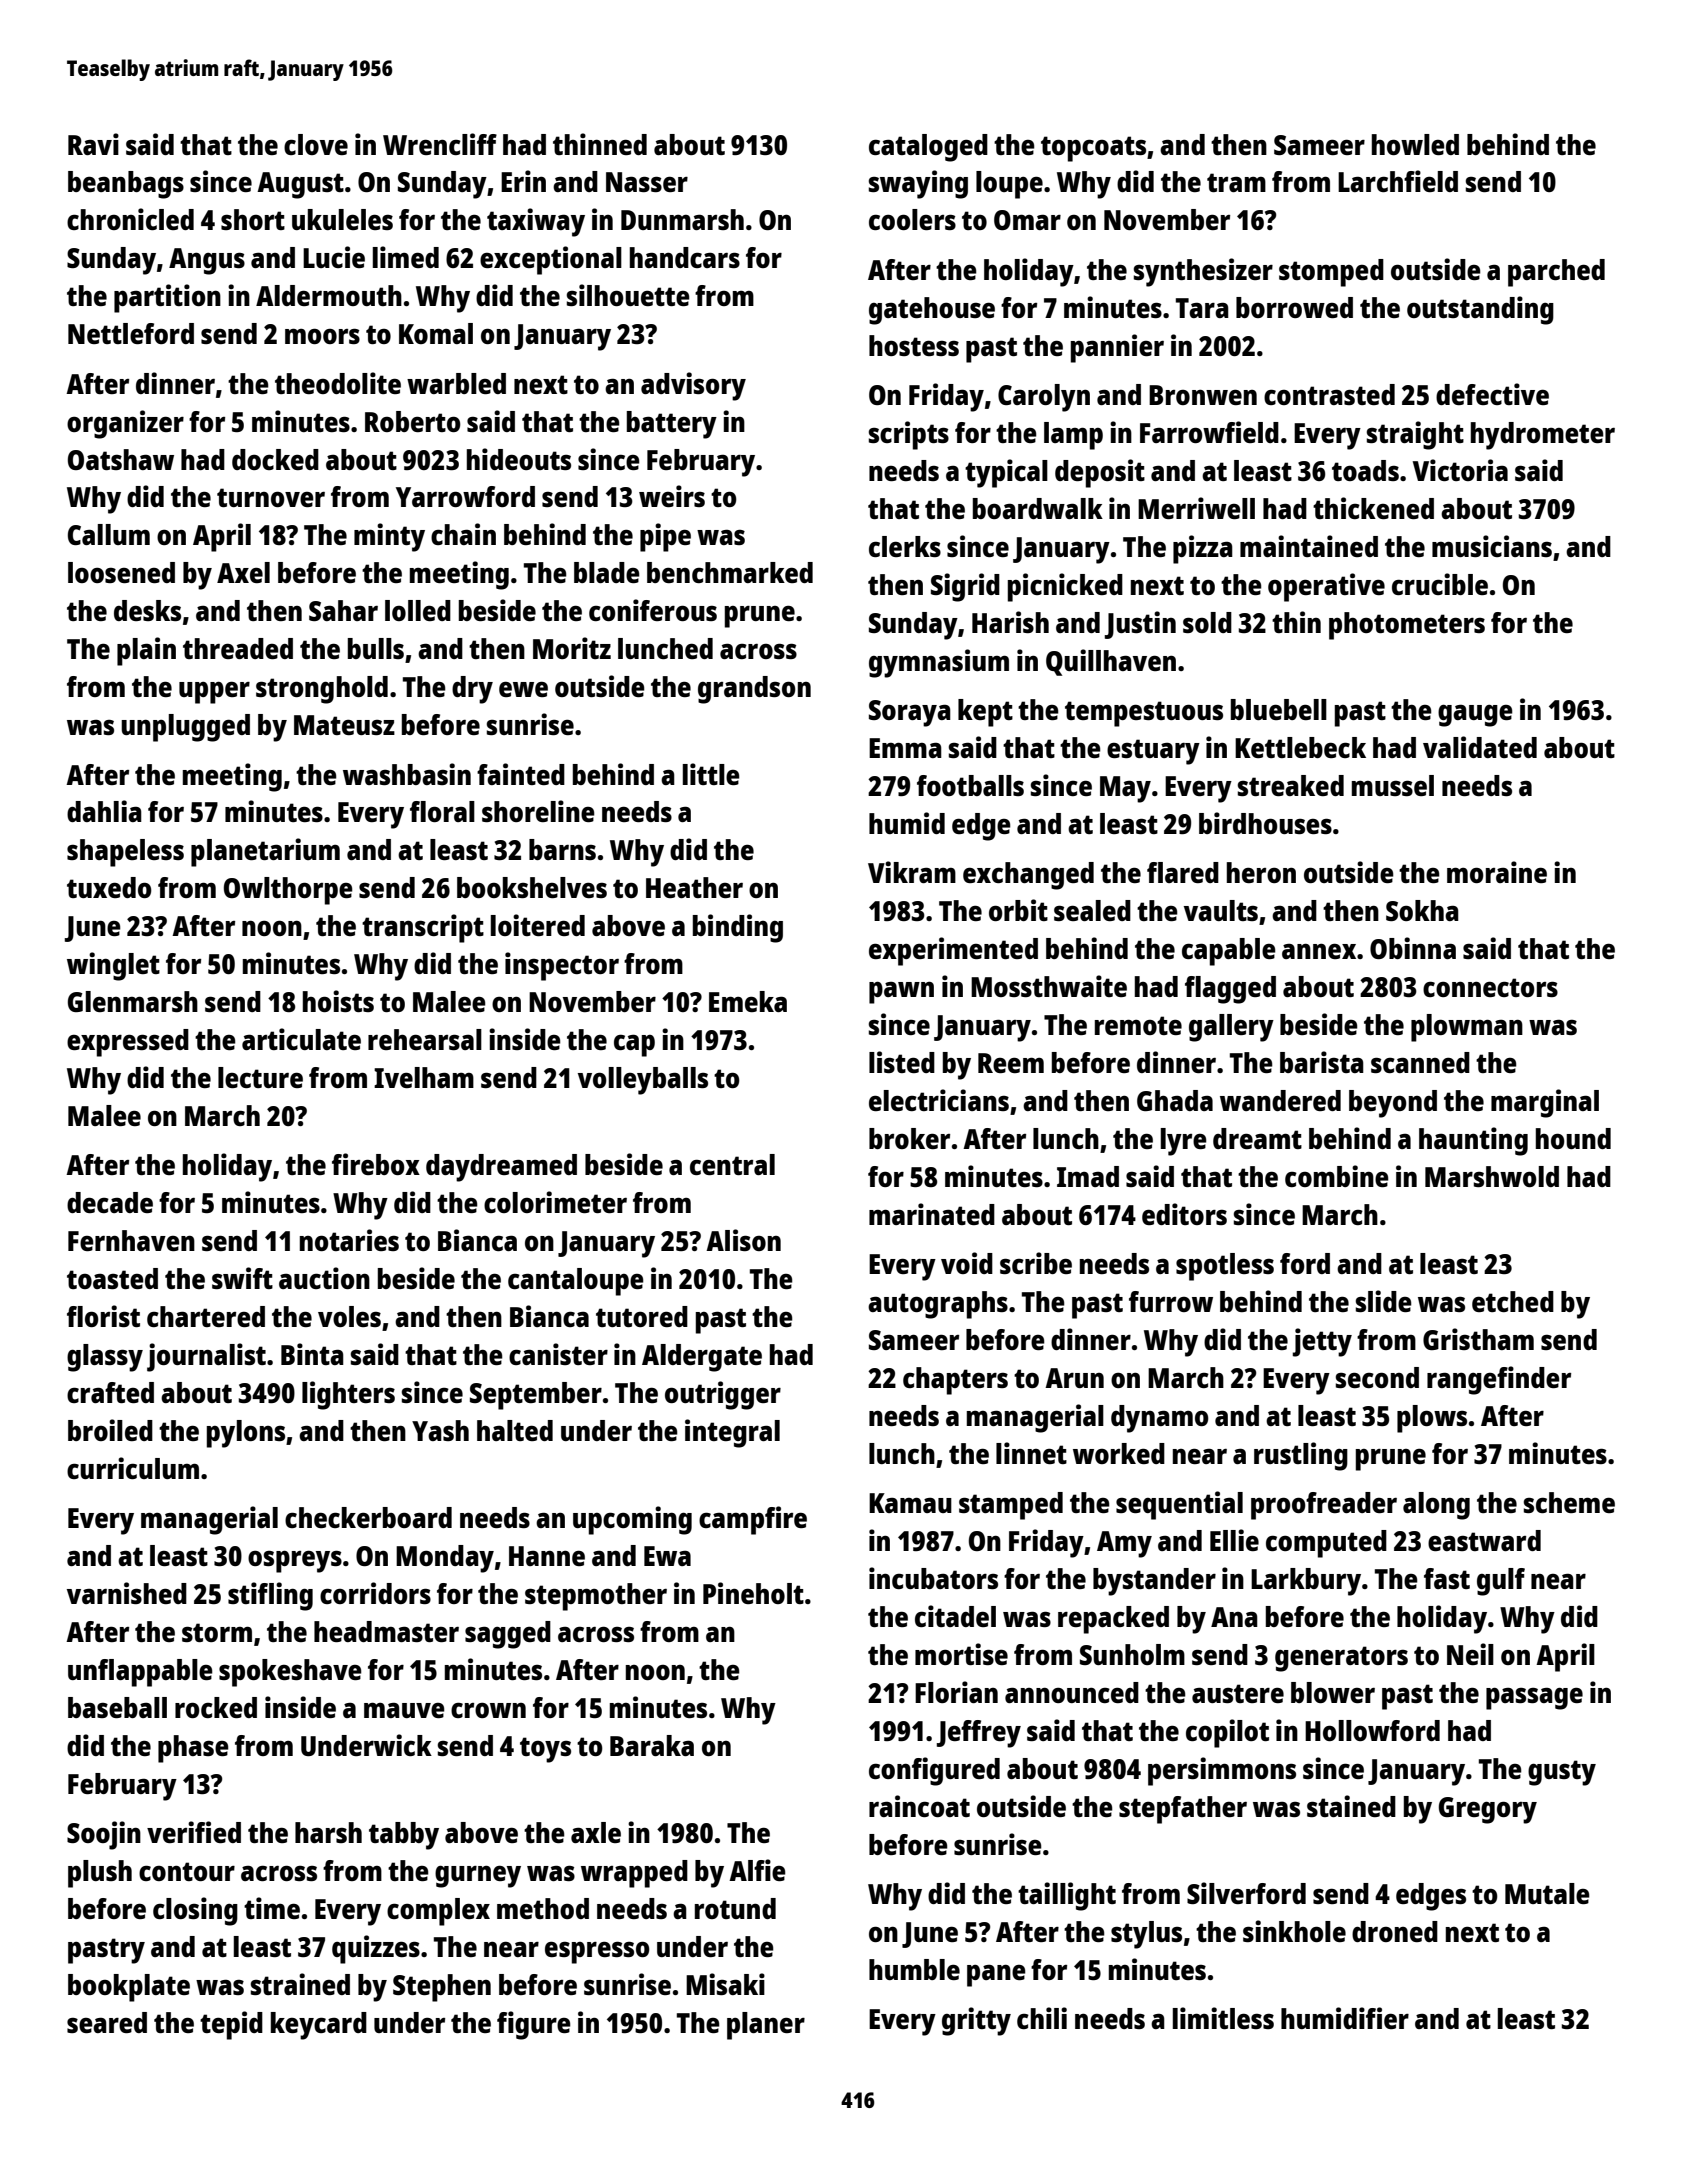  I want to click on chain, so click(463, 534).
